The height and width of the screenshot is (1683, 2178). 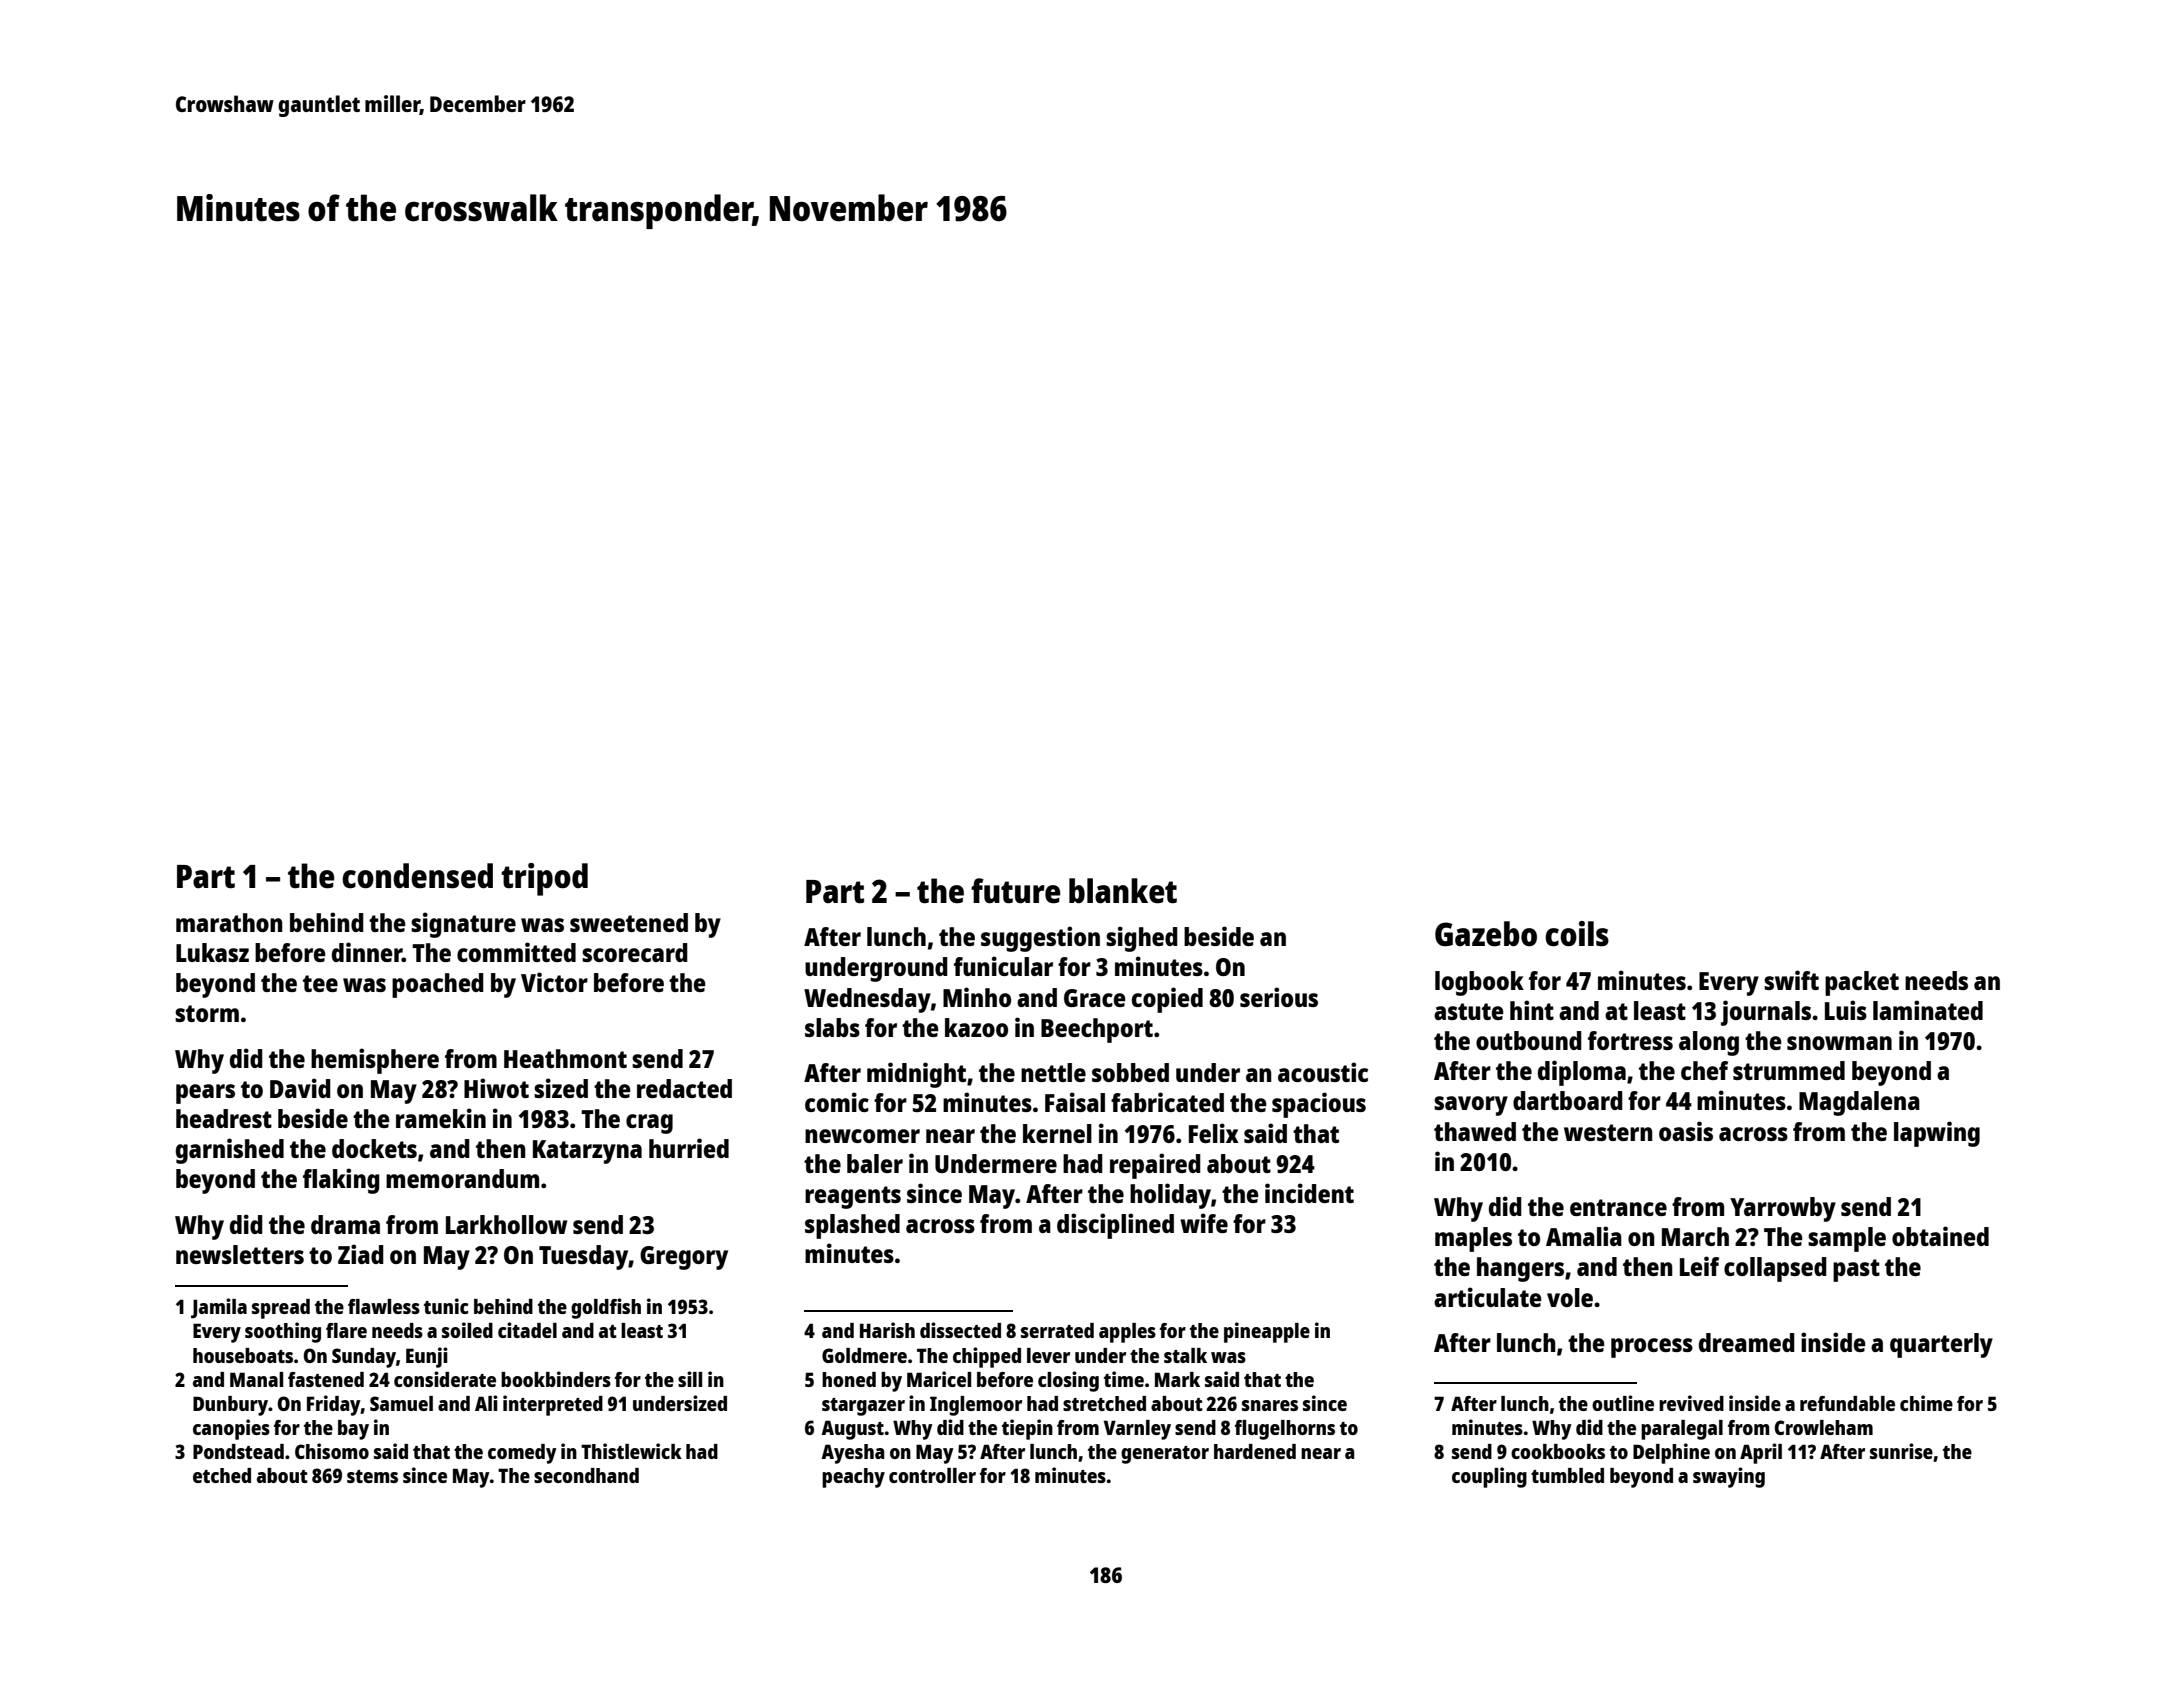 I want to click on splashed, so click(x=852, y=1226).
